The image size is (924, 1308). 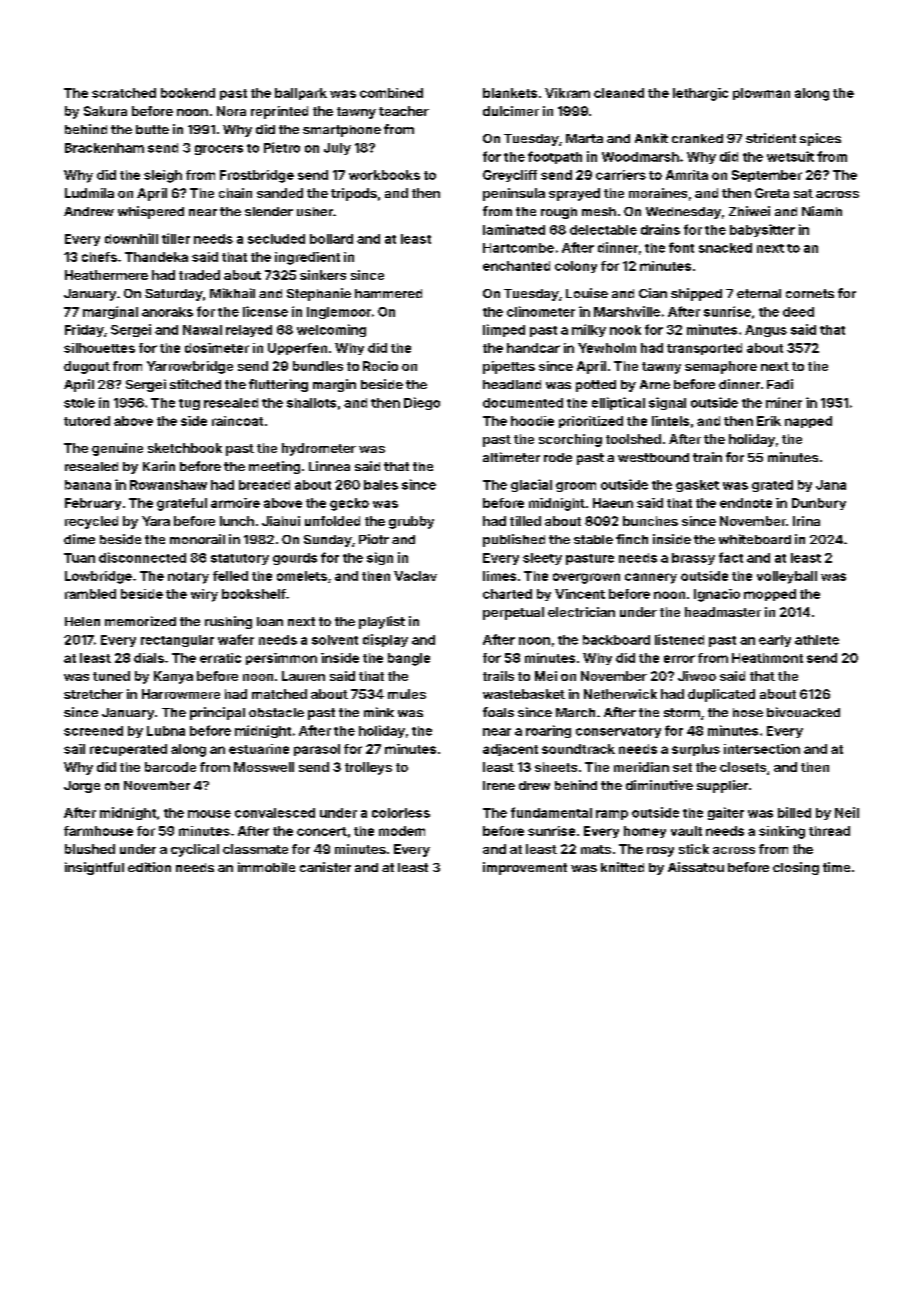 I want to click on bookend, so click(x=188, y=93).
